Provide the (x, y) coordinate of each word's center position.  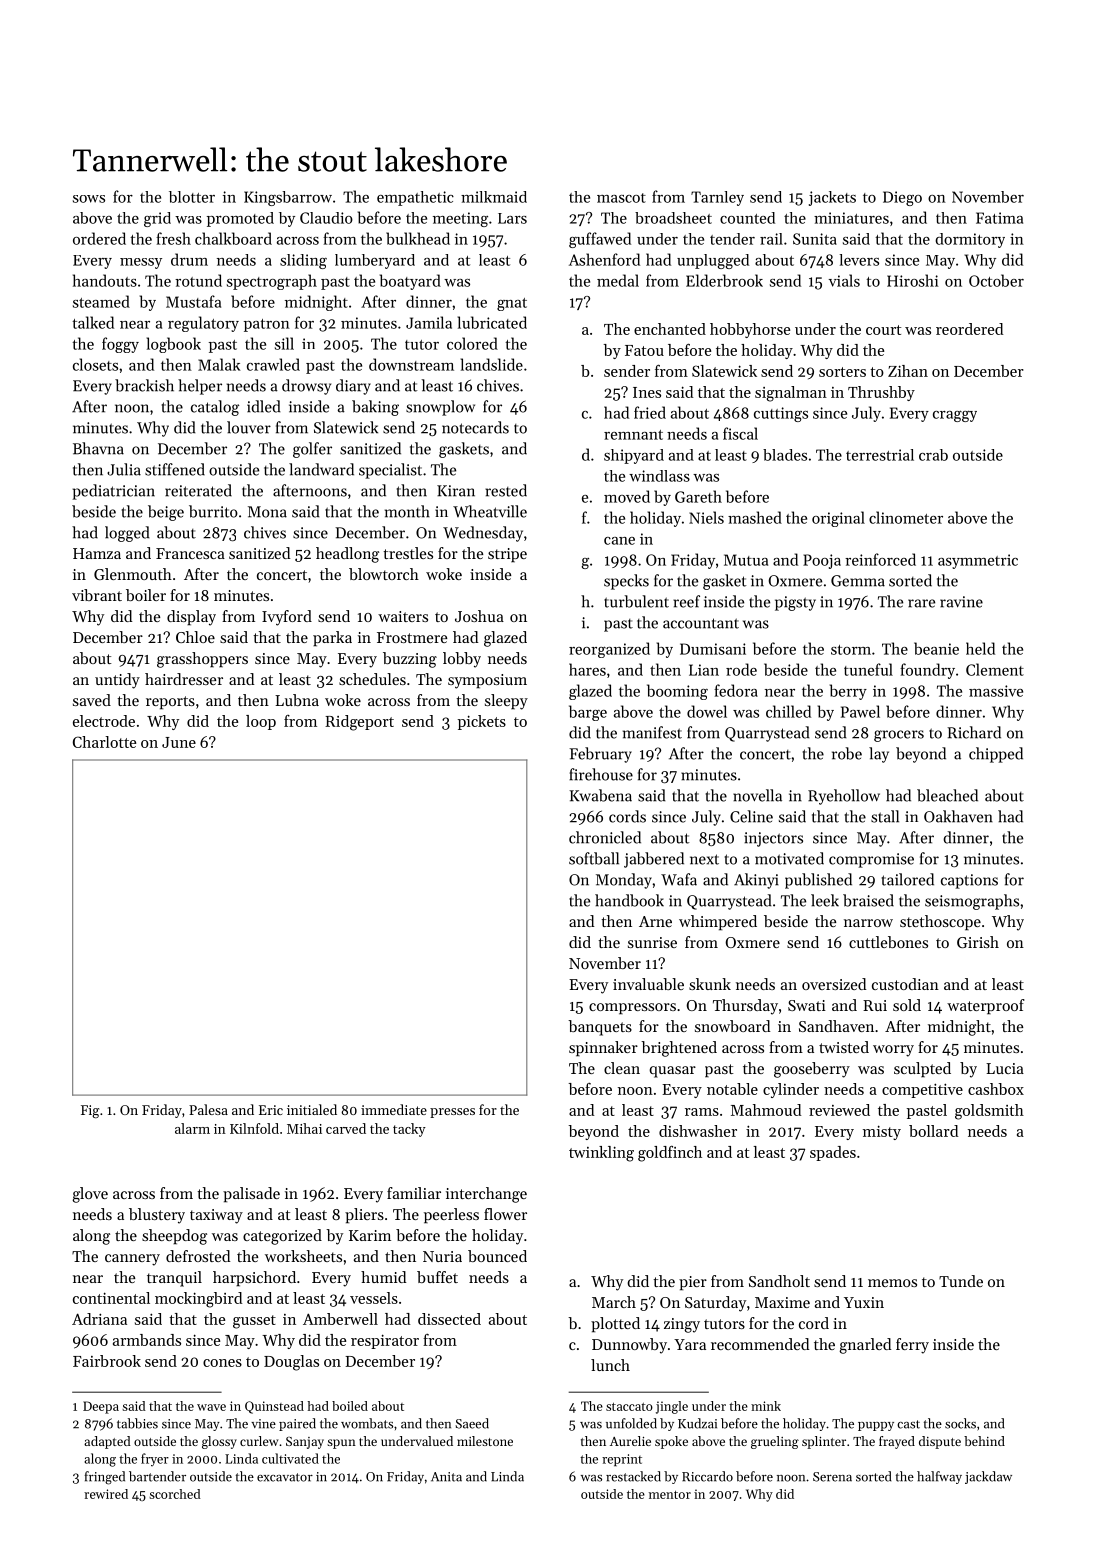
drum (189, 259)
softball (594, 858)
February (600, 755)
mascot (621, 198)
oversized (834, 984)
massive (996, 691)
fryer (155, 1459)
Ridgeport (359, 723)
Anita (446, 1477)
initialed (312, 1109)
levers (859, 260)
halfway (939, 1477)
